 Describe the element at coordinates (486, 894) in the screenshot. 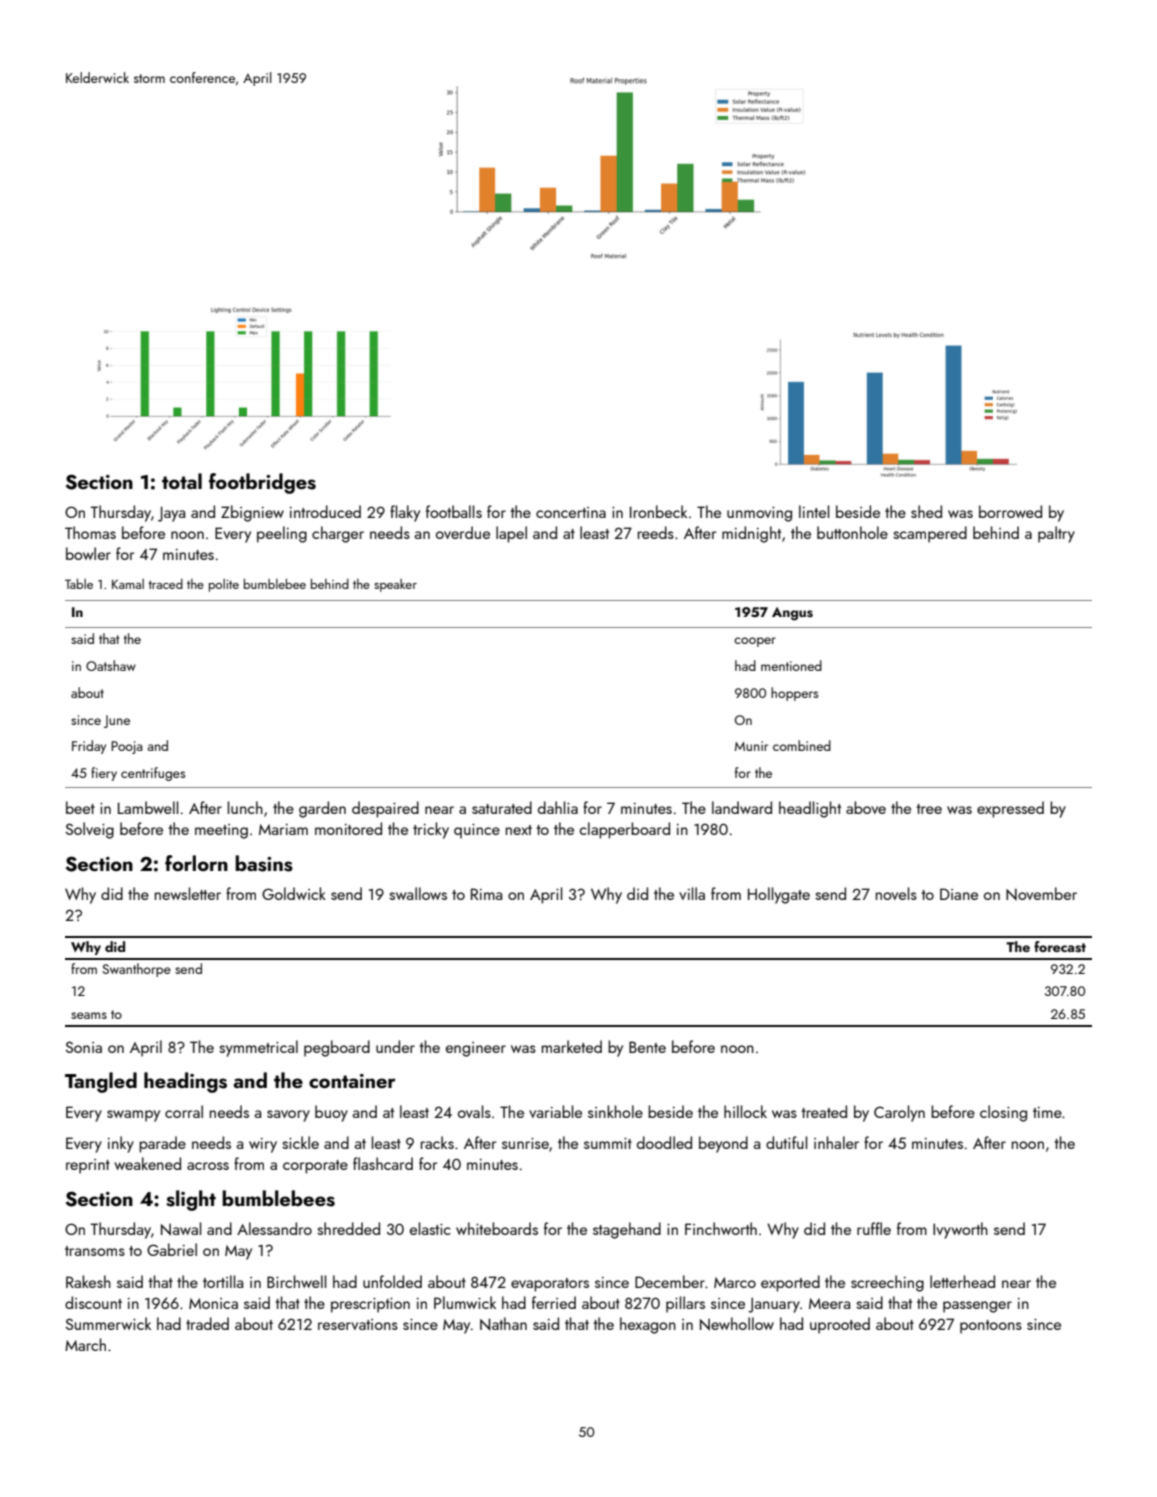

I see `Rima` at that location.
